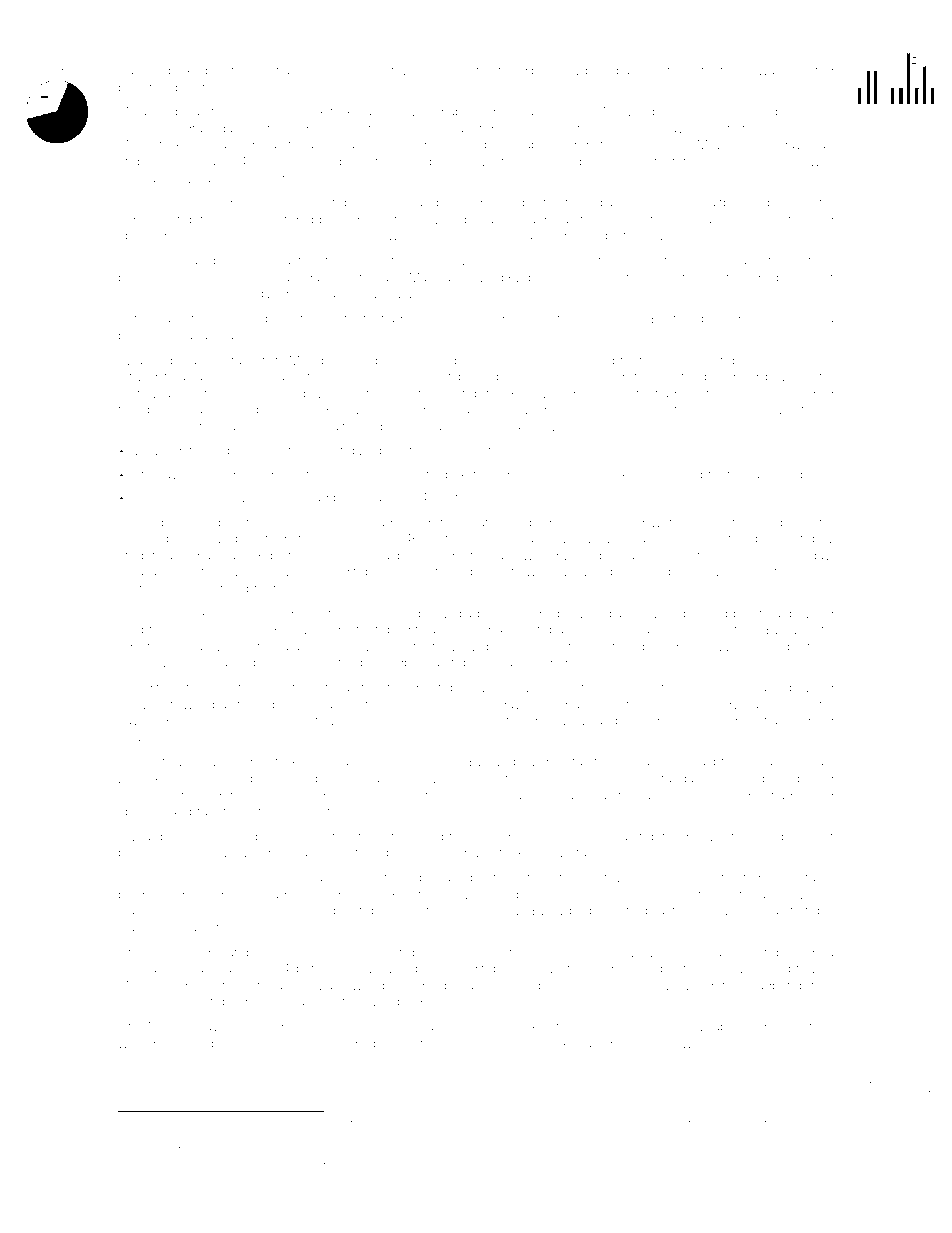 This document has width=952, height=1233. Describe the element at coordinates (357, 1165) in the document. I see `tidied` at that location.
